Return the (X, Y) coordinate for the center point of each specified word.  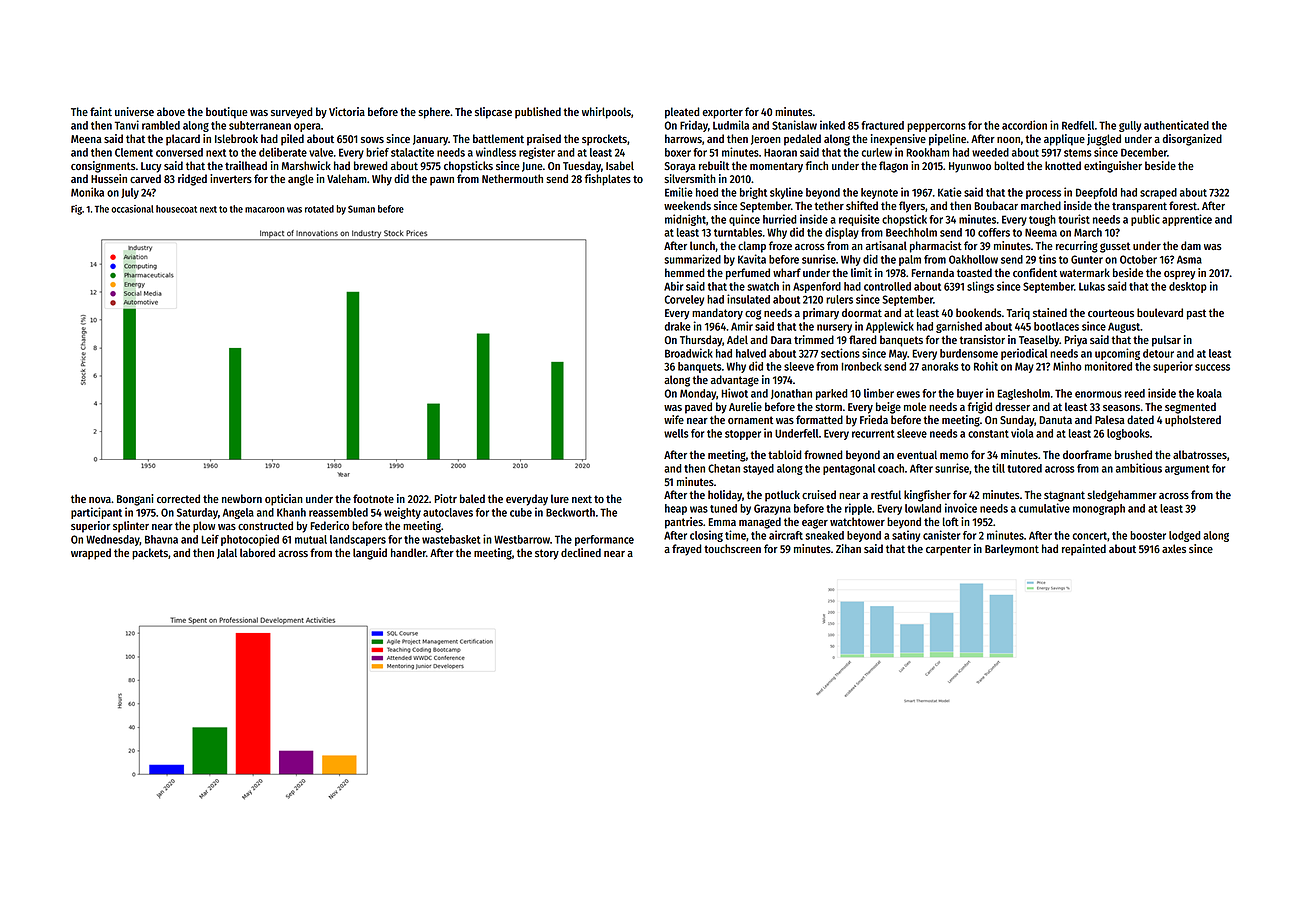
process (1043, 194)
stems (1078, 153)
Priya (1075, 341)
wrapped (91, 554)
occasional (132, 209)
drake (678, 326)
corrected (178, 498)
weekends (687, 205)
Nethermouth (512, 178)
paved (698, 408)
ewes (908, 394)
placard (183, 140)
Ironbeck (861, 366)
